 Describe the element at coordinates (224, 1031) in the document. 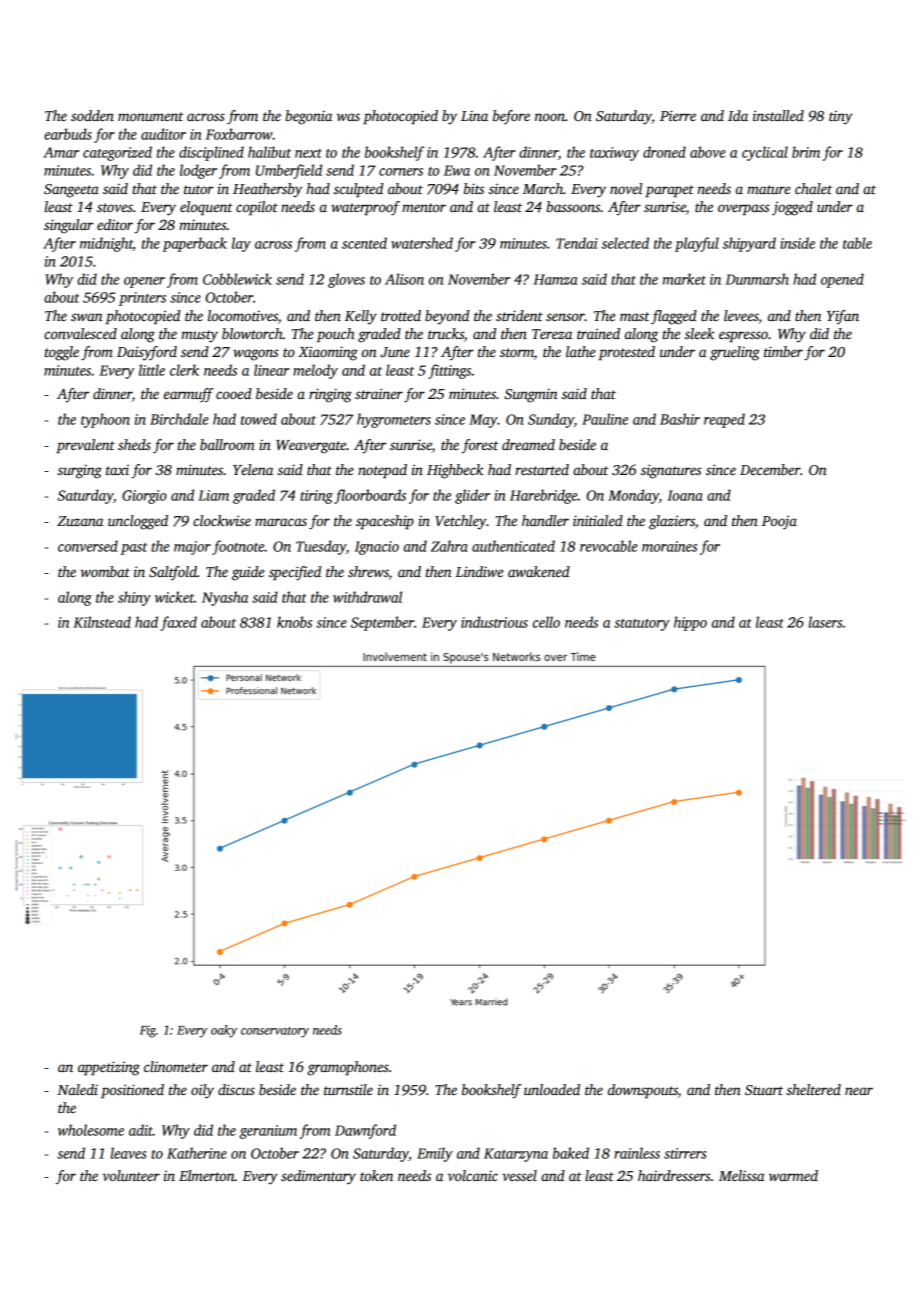

I see `oaky` at that location.
